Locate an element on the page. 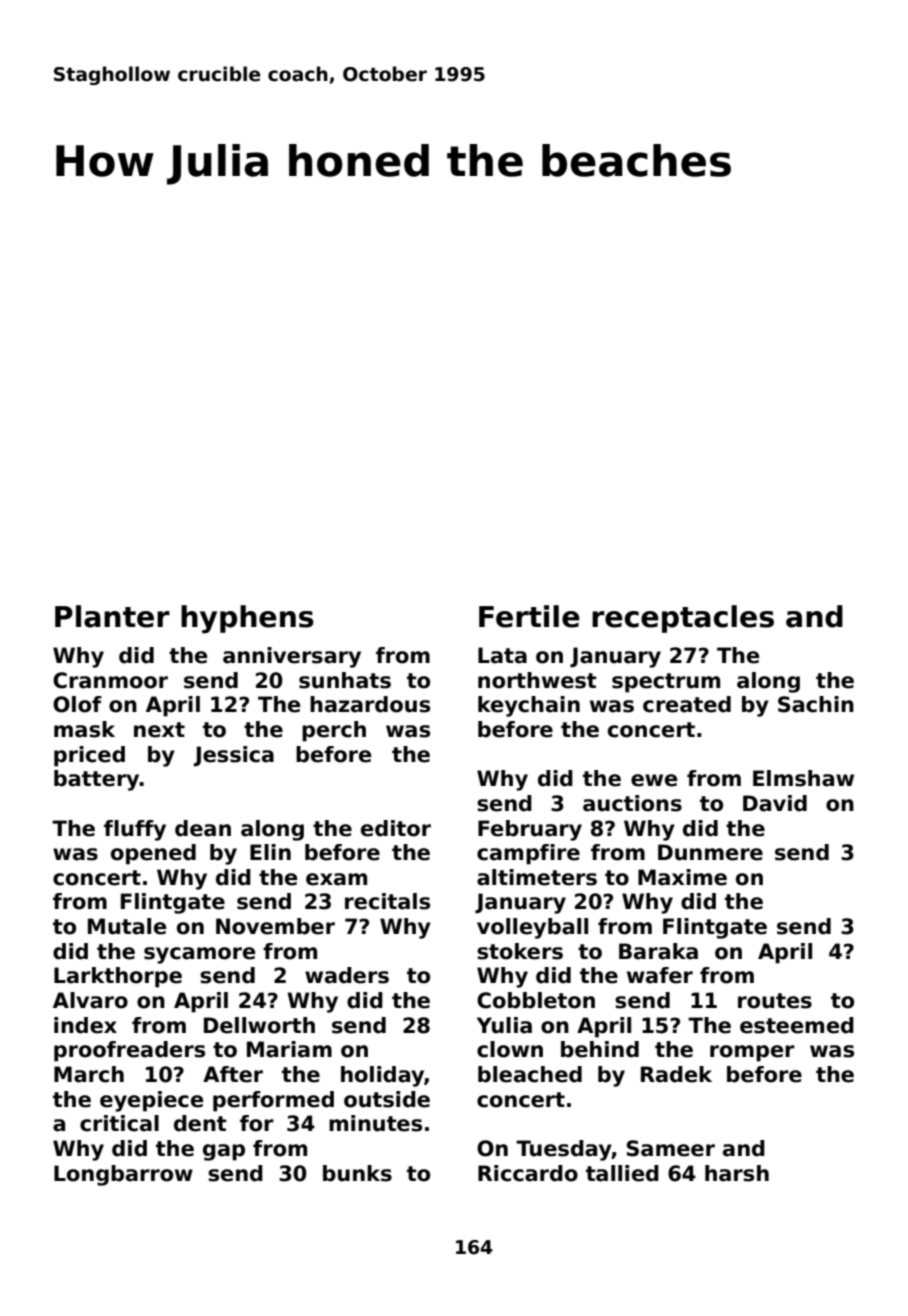 The height and width of the image is (1316, 908). Mutale is located at coordinates (127, 926).
